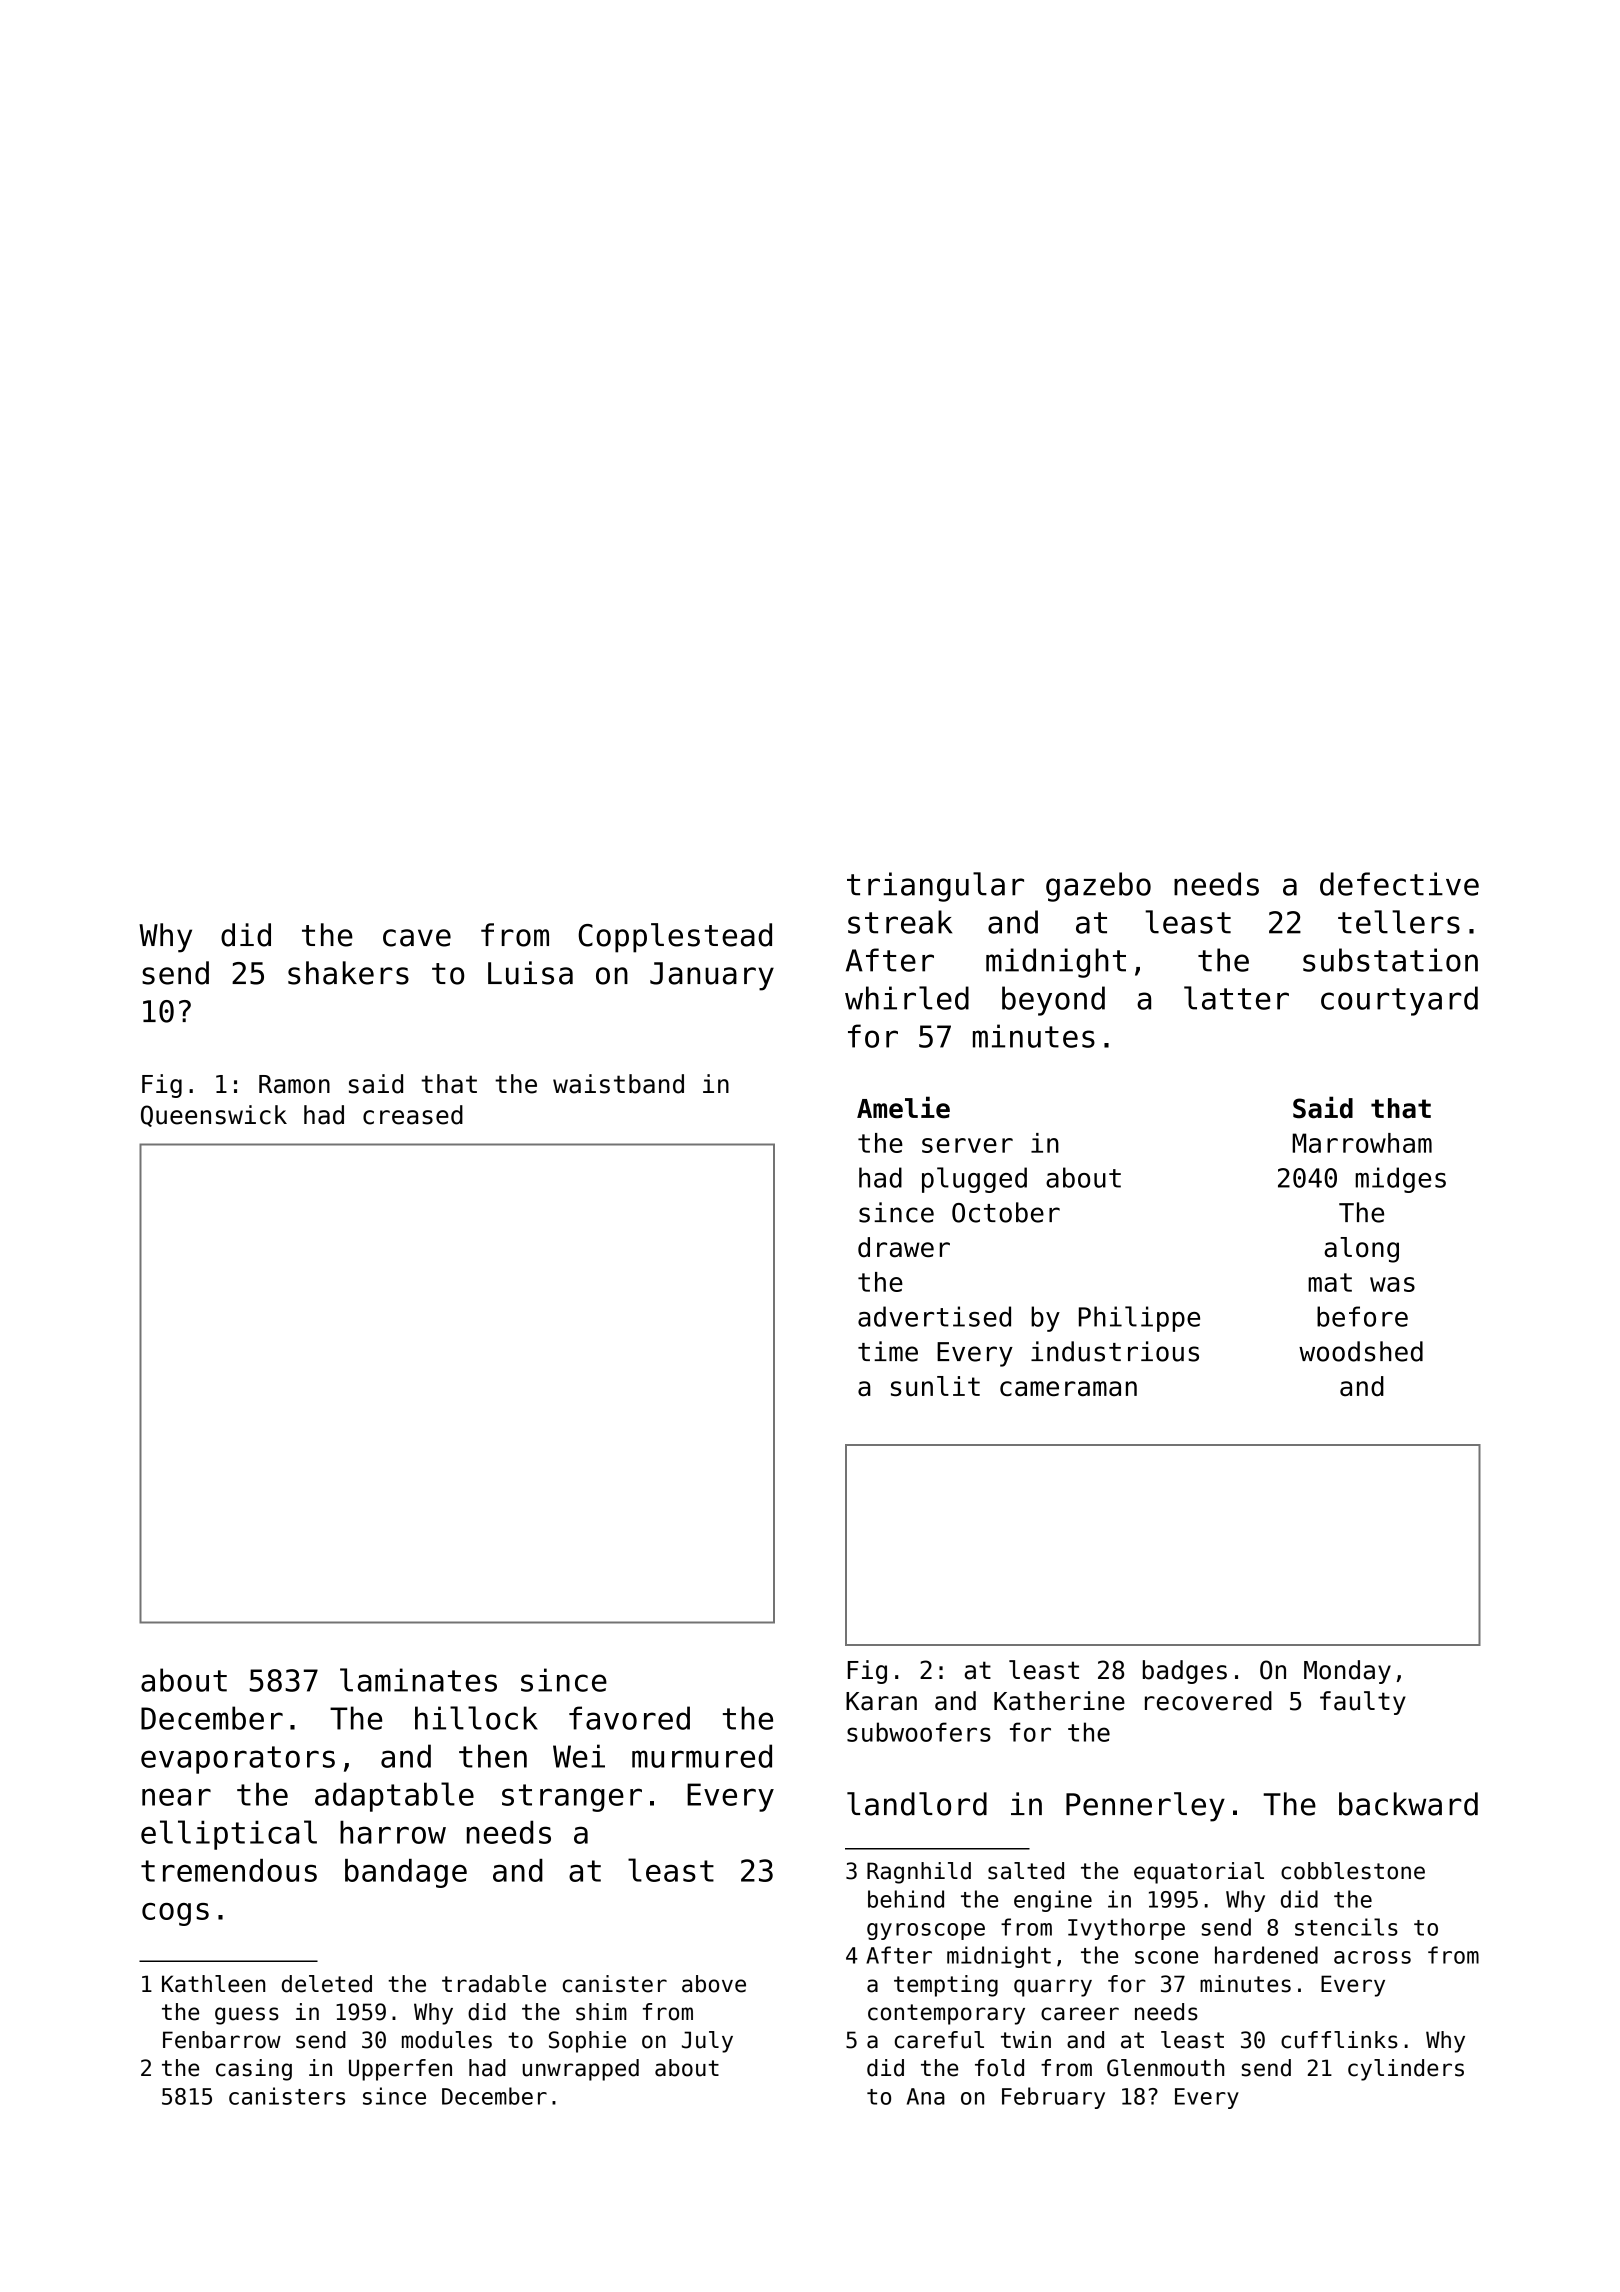 This screenshot has height=2292, width=1620. Describe the element at coordinates (476, 1718) in the screenshot. I see `hillock` at that location.
